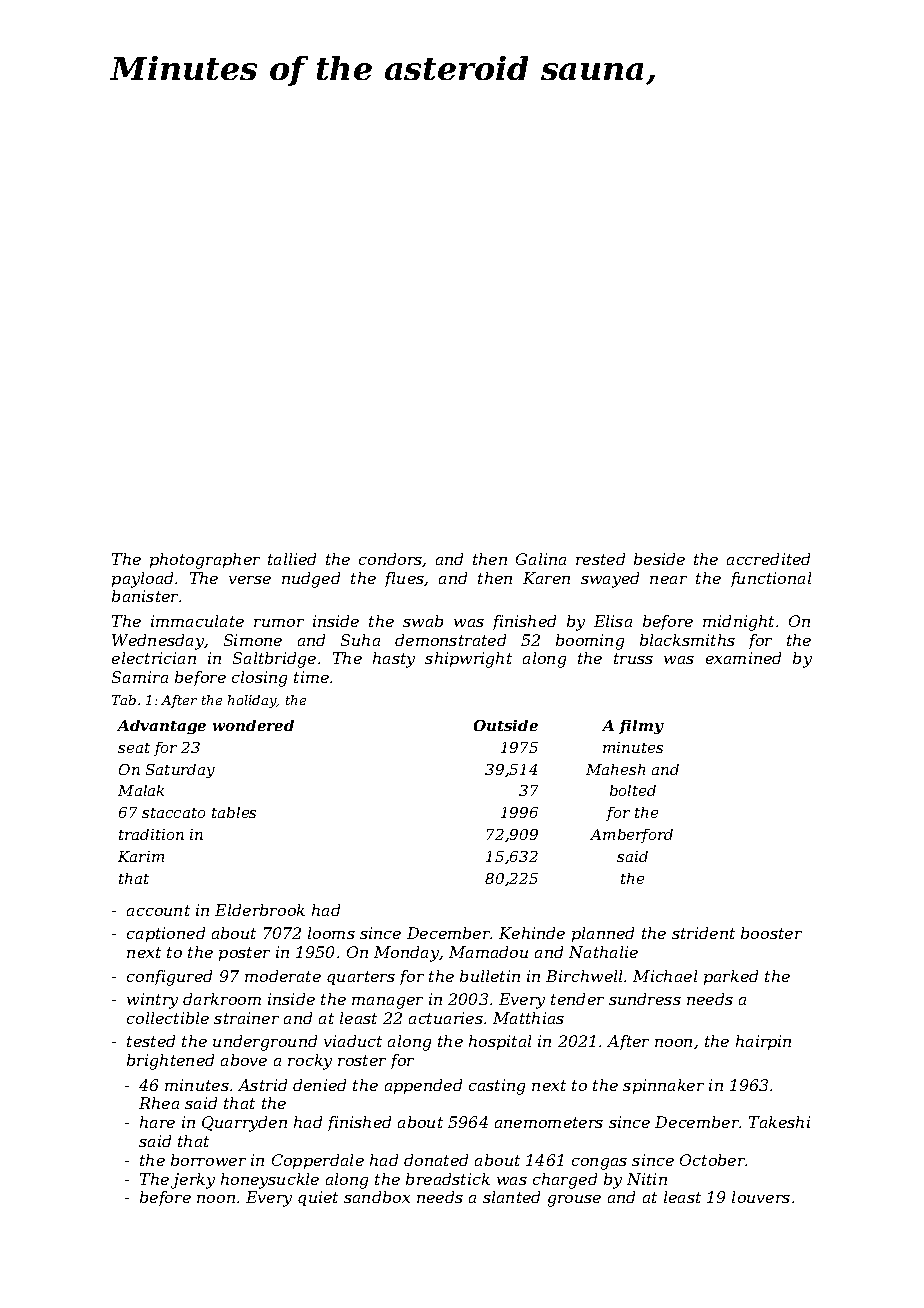 The image size is (924, 1308). Describe the element at coordinates (631, 836) in the image. I see `Amberford` at that location.
